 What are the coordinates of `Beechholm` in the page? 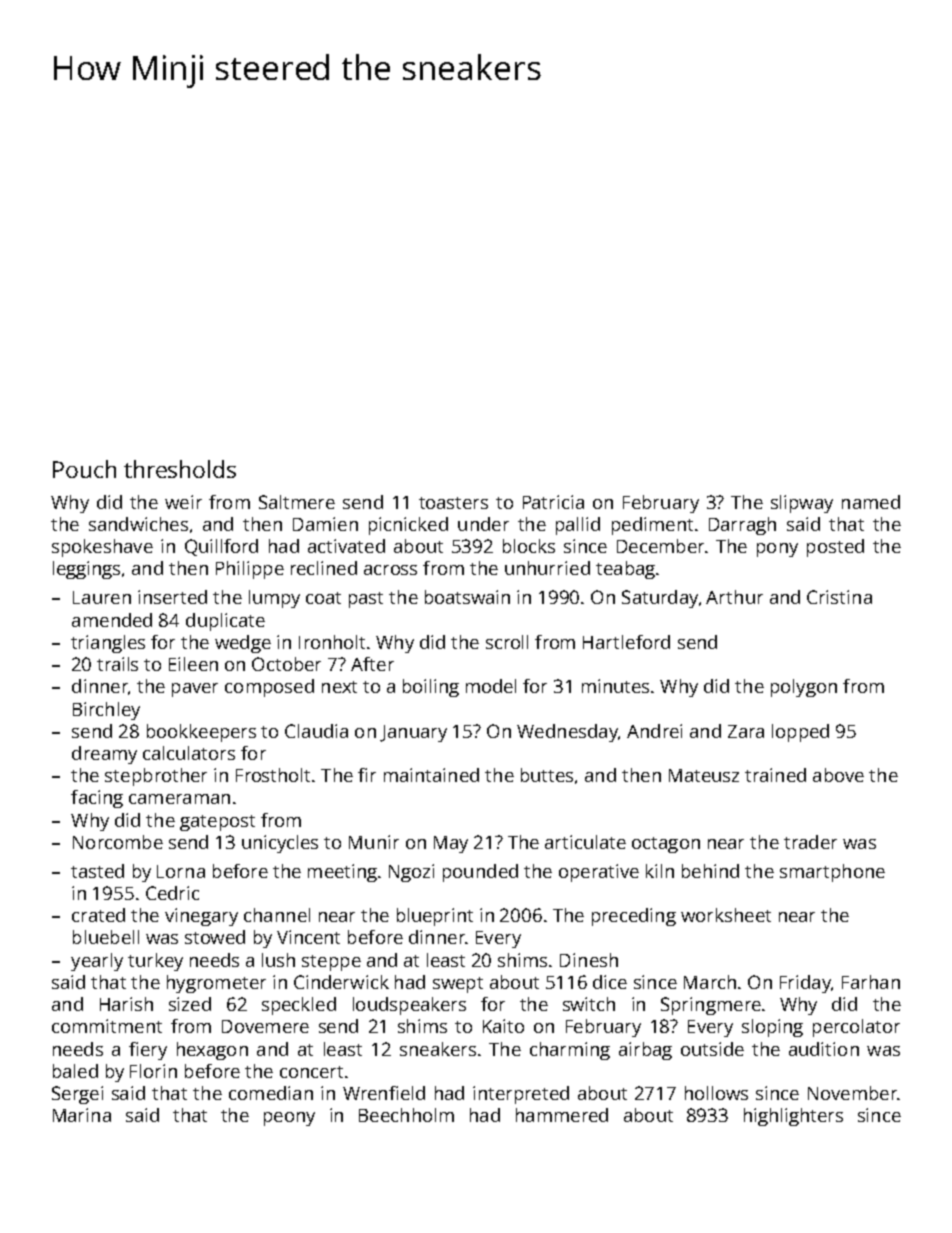 It's located at (406, 1115).
